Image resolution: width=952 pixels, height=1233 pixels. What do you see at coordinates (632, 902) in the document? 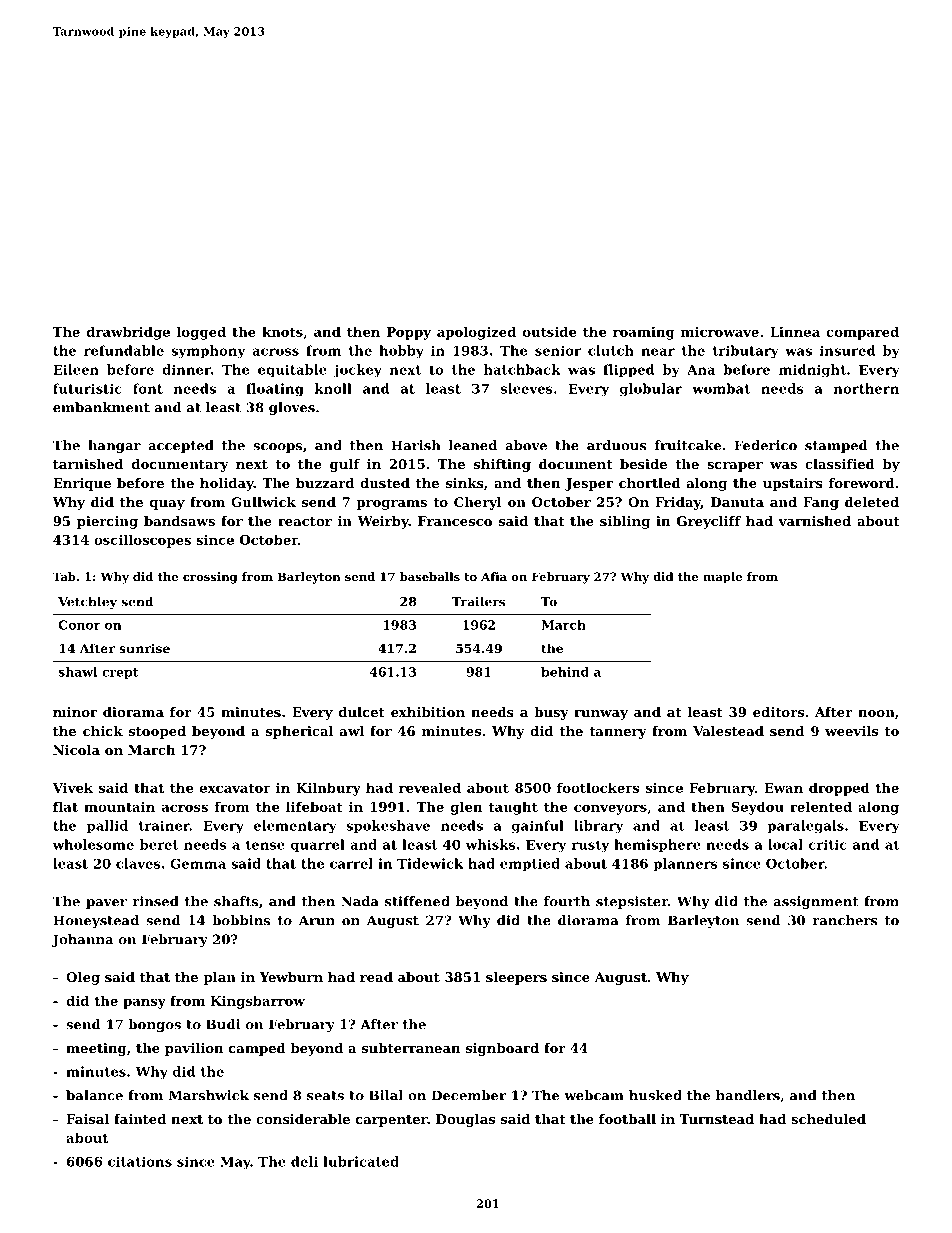
I see `stepsister` at bounding box center [632, 902].
